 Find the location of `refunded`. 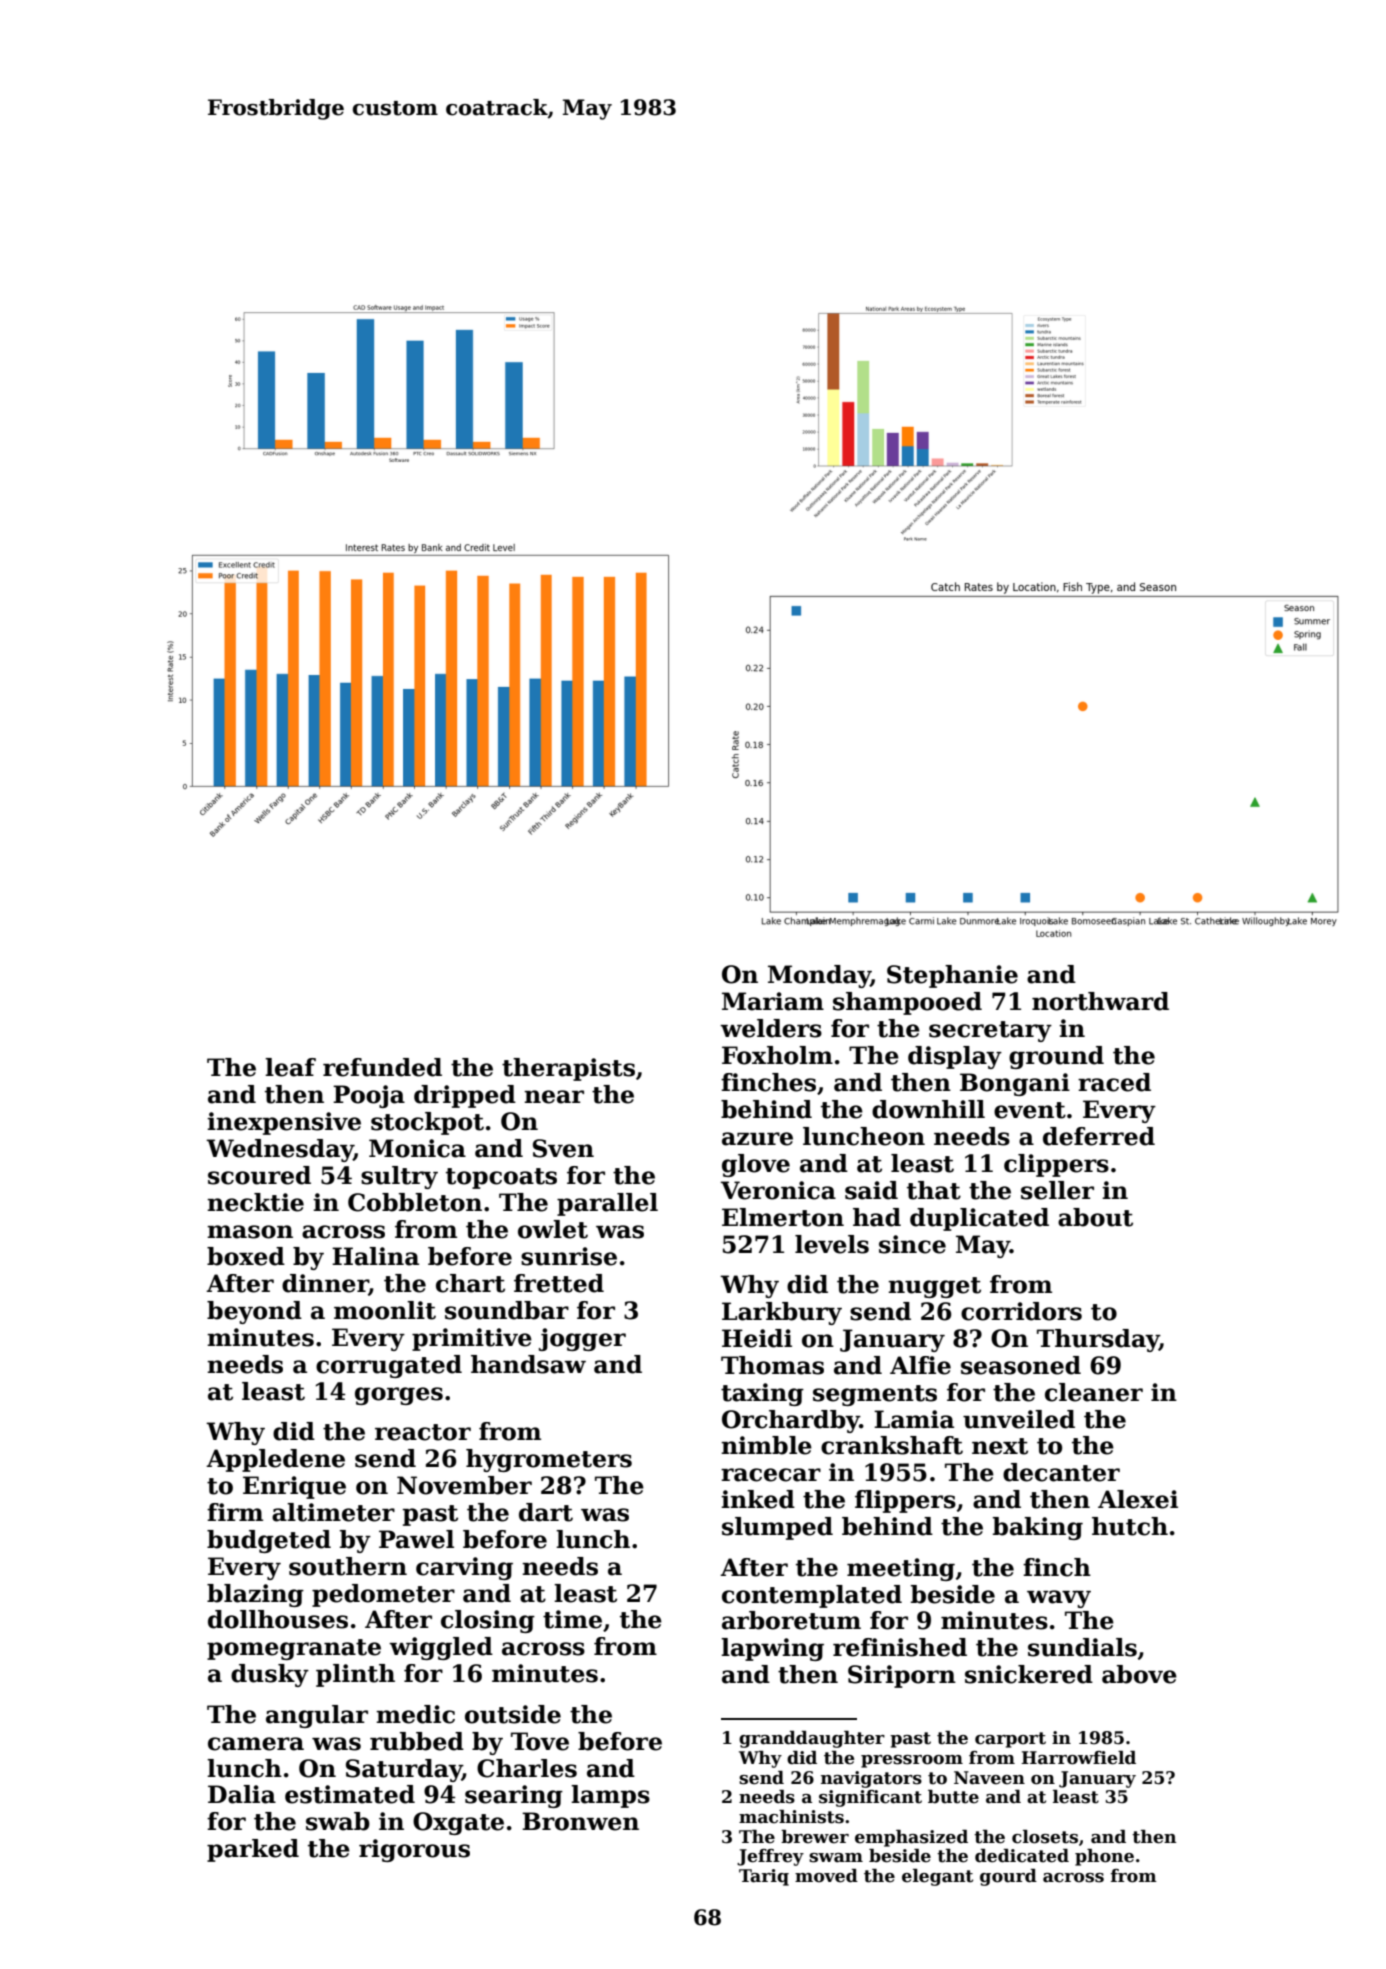

refunded is located at coordinates (382, 1067).
